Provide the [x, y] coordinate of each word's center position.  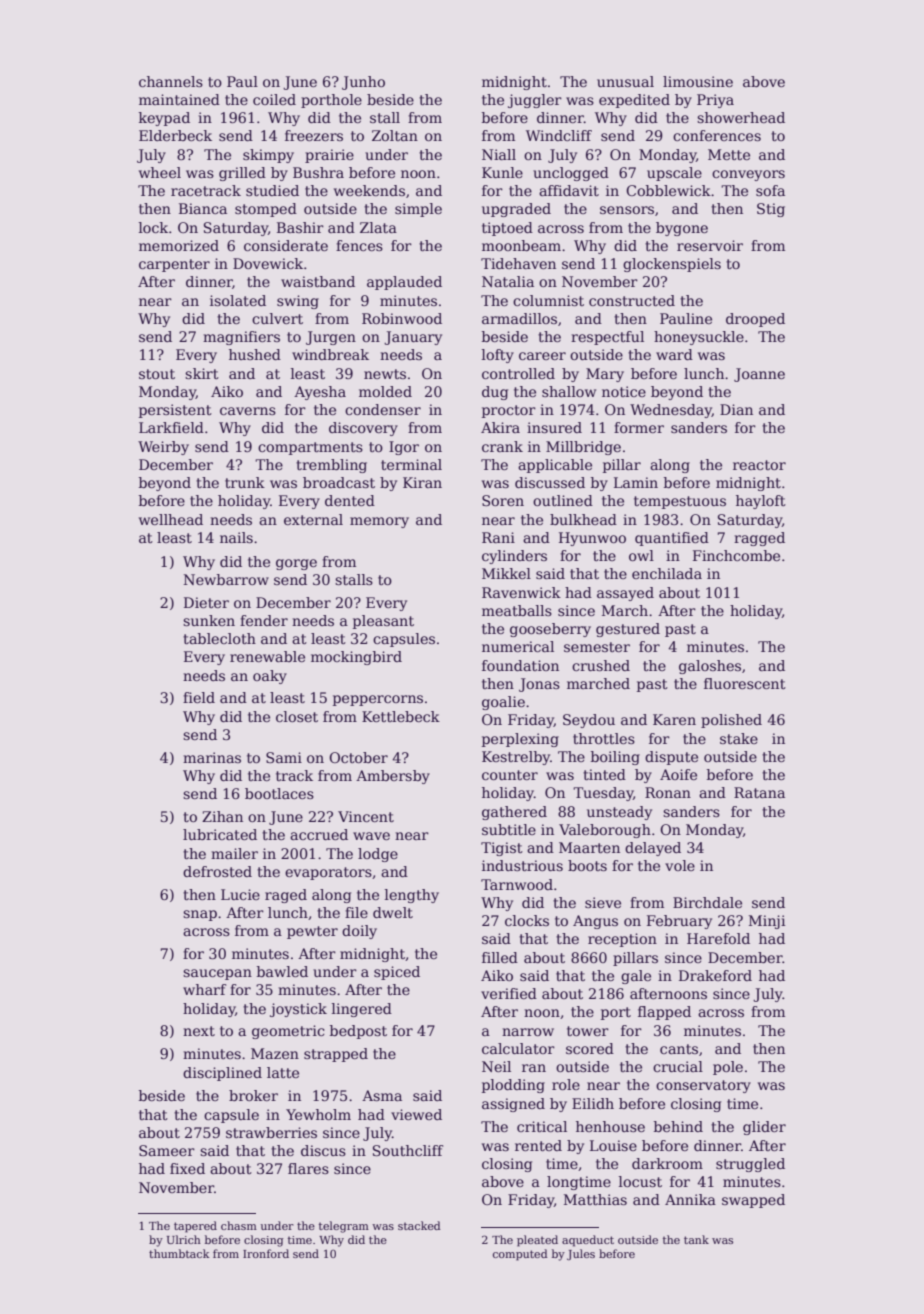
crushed [601, 665]
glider [764, 1128]
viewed [416, 1114]
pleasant [383, 622]
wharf [204, 989]
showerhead [741, 117]
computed [520, 1255]
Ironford [266, 1253]
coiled [274, 99]
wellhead [171, 519]
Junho [363, 83]
